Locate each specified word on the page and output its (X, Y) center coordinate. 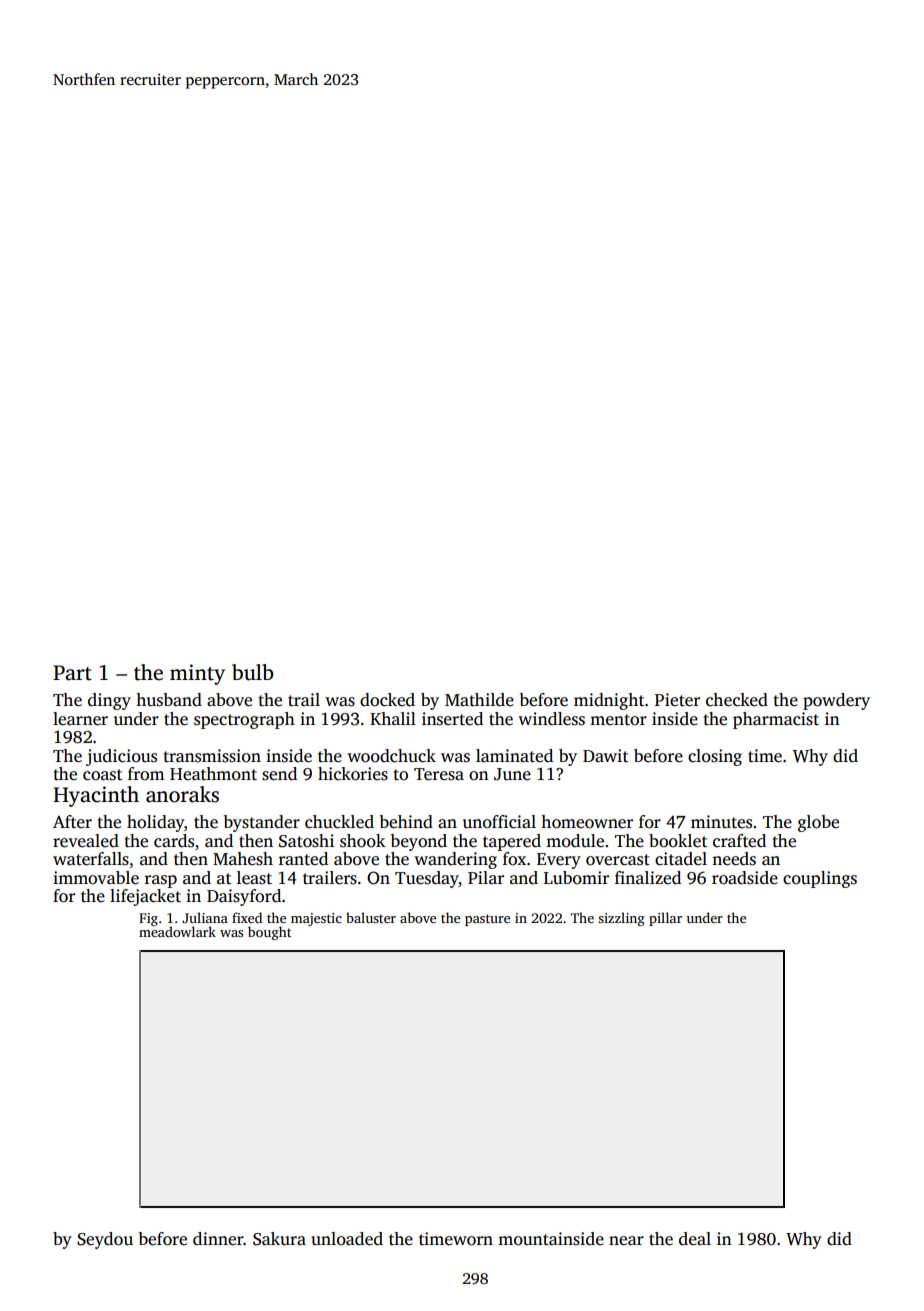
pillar (665, 919)
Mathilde (479, 700)
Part (72, 673)
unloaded (347, 1239)
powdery (836, 701)
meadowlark (177, 931)
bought (270, 933)
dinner (218, 1239)
